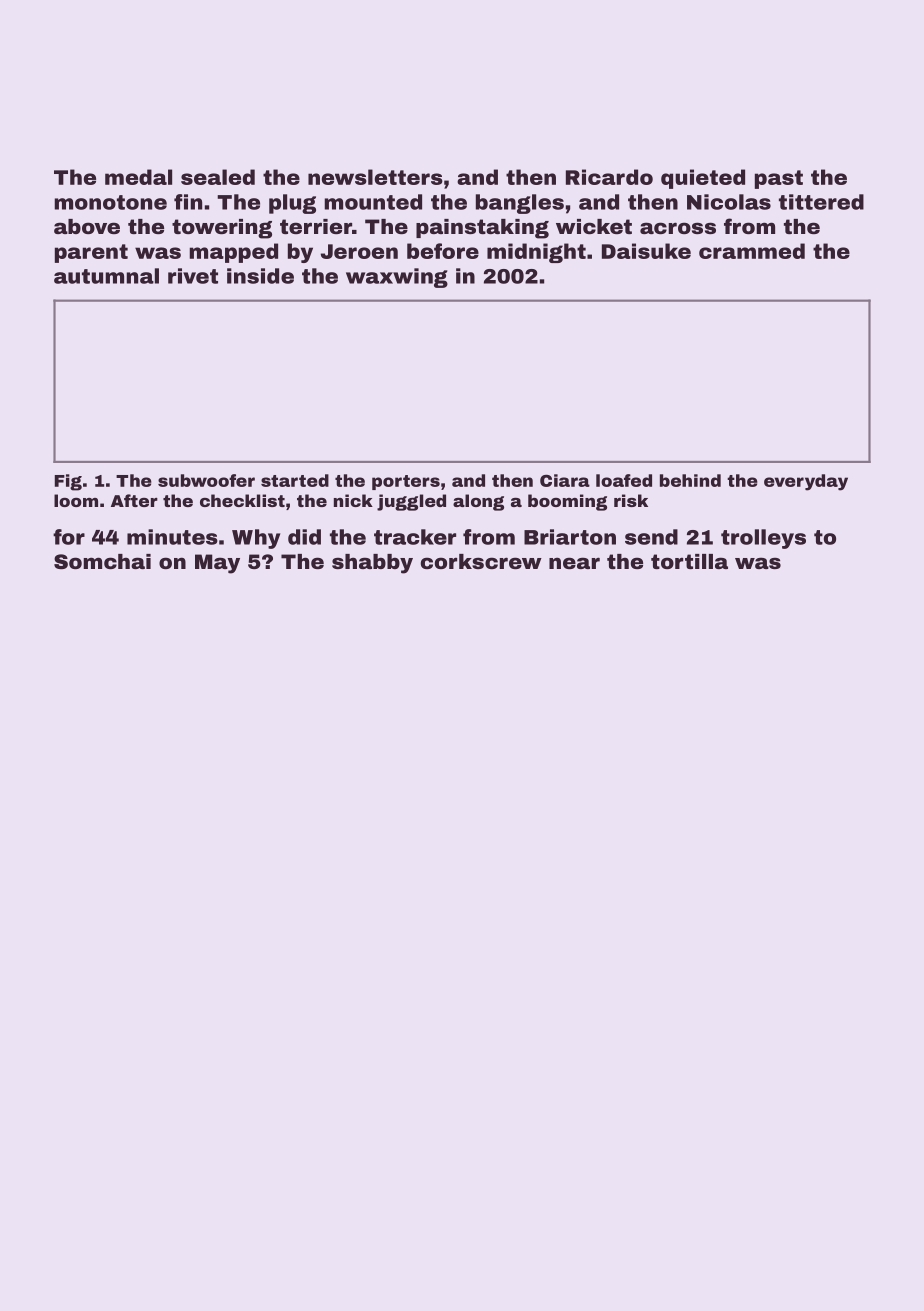 The height and width of the image is (1311, 924). What do you see at coordinates (443, 251) in the image?
I see `before` at bounding box center [443, 251].
